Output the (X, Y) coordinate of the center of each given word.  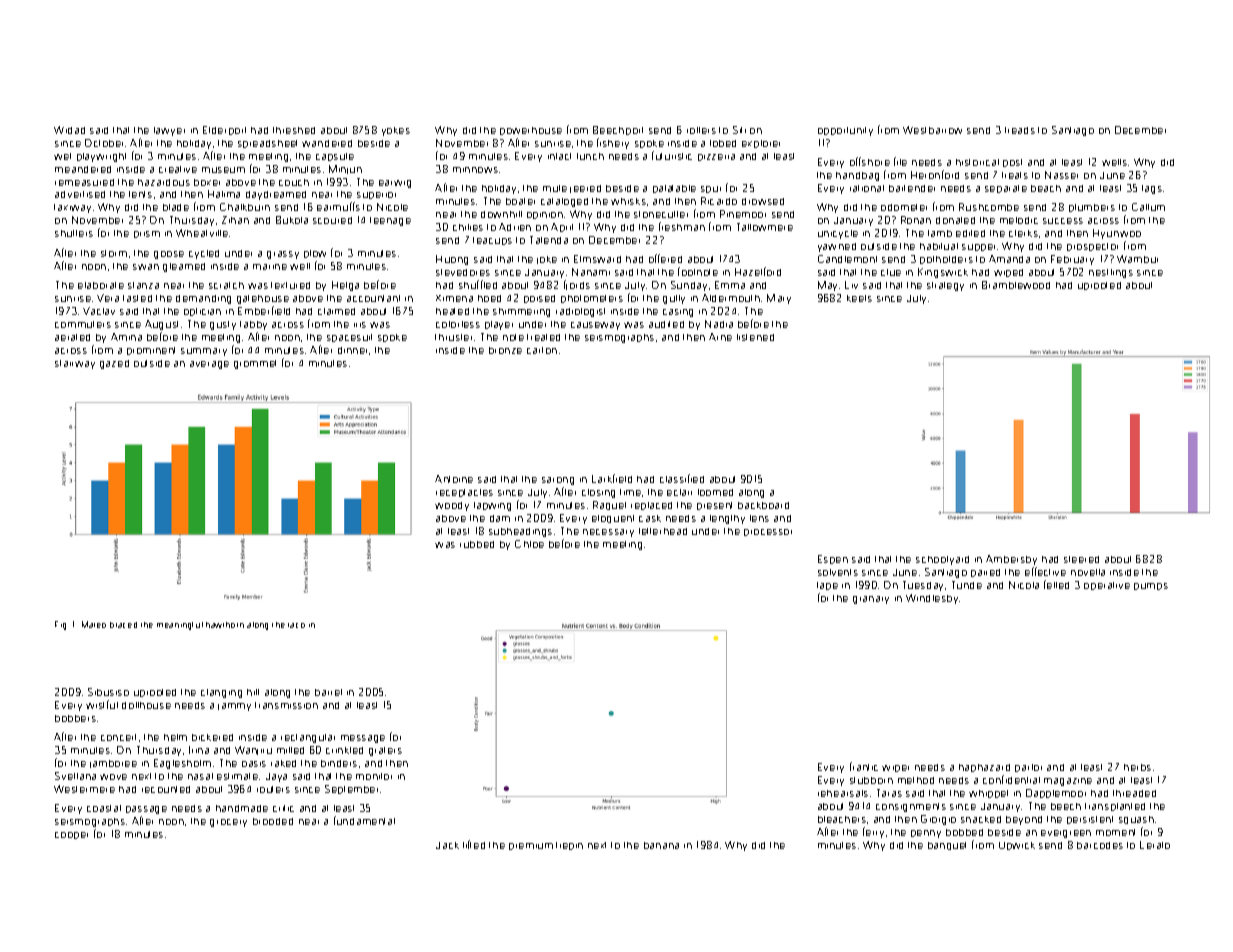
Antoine (454, 479)
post (1012, 163)
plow (315, 254)
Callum (1148, 207)
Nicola (1024, 585)
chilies (468, 227)
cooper (71, 835)
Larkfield (612, 478)
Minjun (345, 169)
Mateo (94, 624)
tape (827, 586)
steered (1081, 559)
